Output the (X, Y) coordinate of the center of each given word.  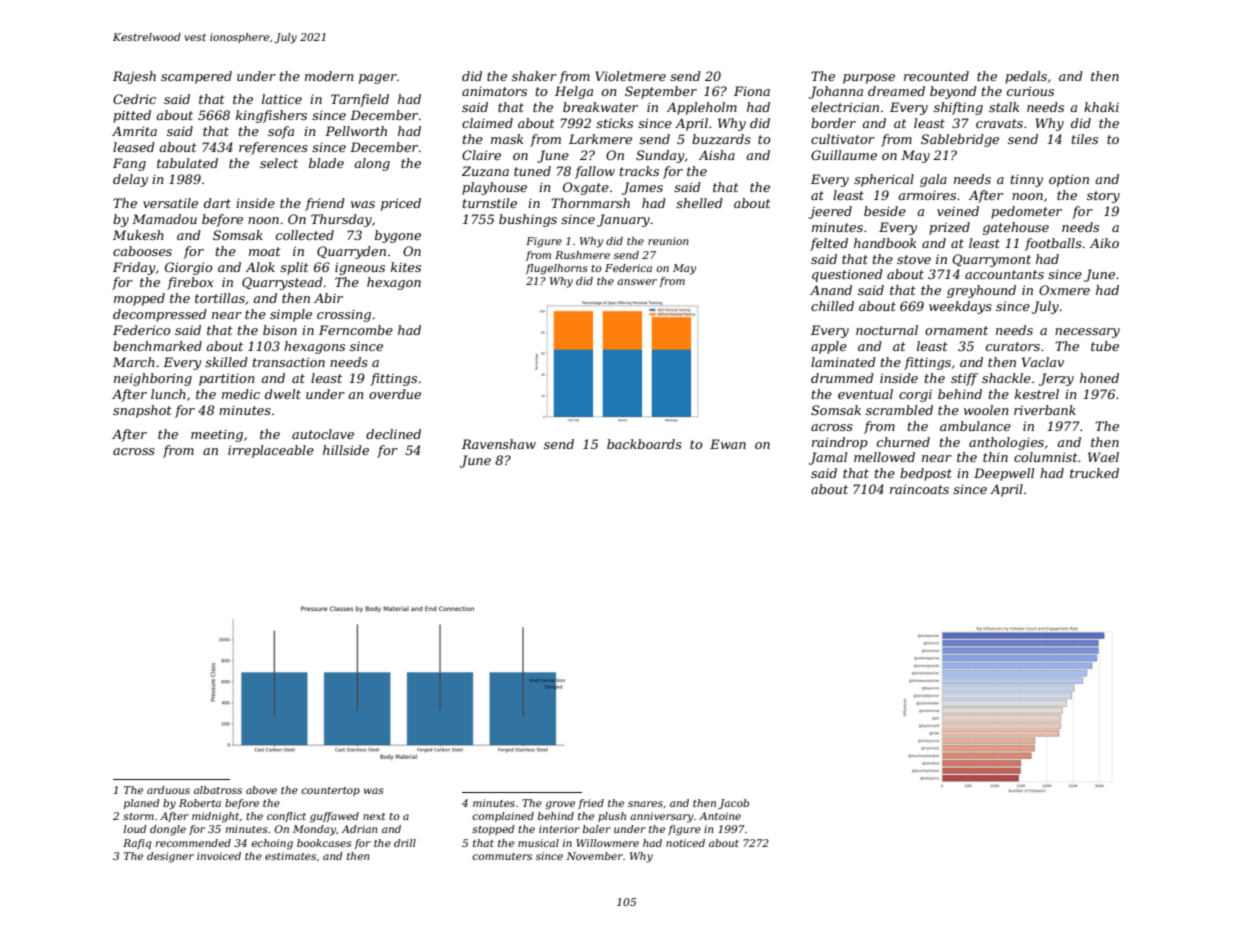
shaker (534, 76)
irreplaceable (271, 451)
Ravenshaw (499, 444)
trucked (1094, 473)
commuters (502, 856)
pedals (1026, 77)
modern (329, 76)
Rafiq (137, 844)
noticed (685, 843)
